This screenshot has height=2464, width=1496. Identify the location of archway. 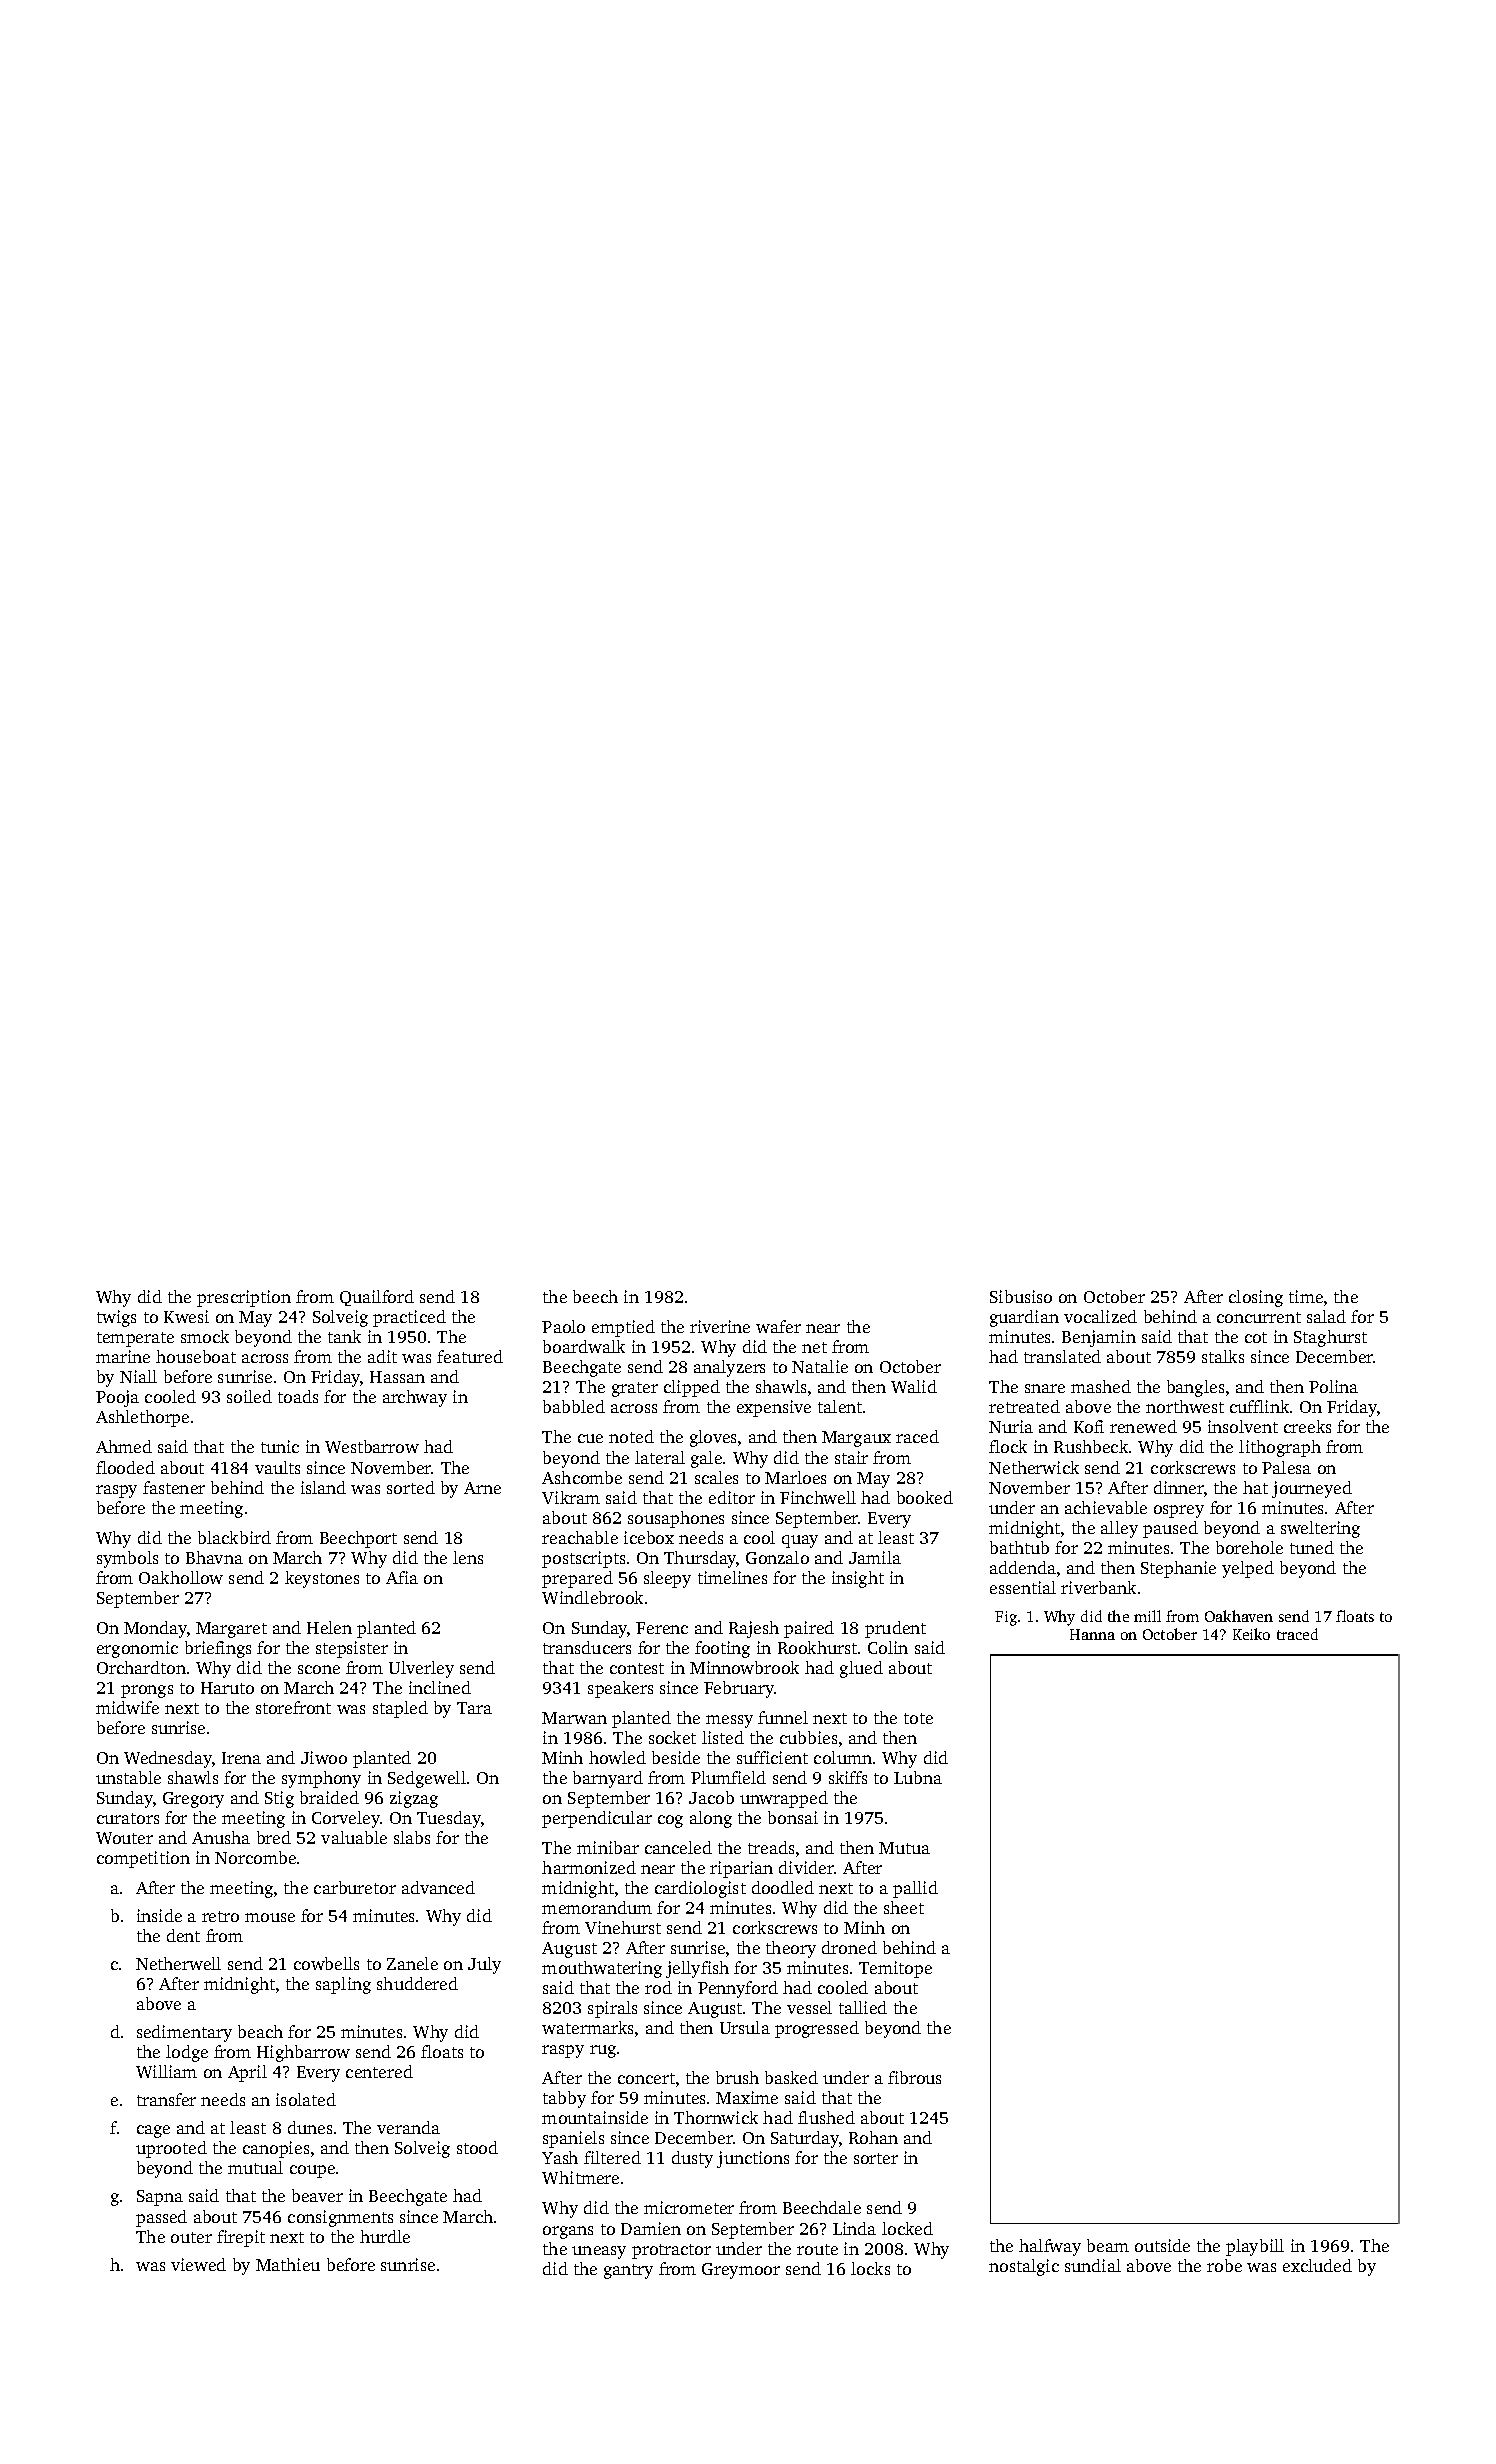
(415, 1398).
